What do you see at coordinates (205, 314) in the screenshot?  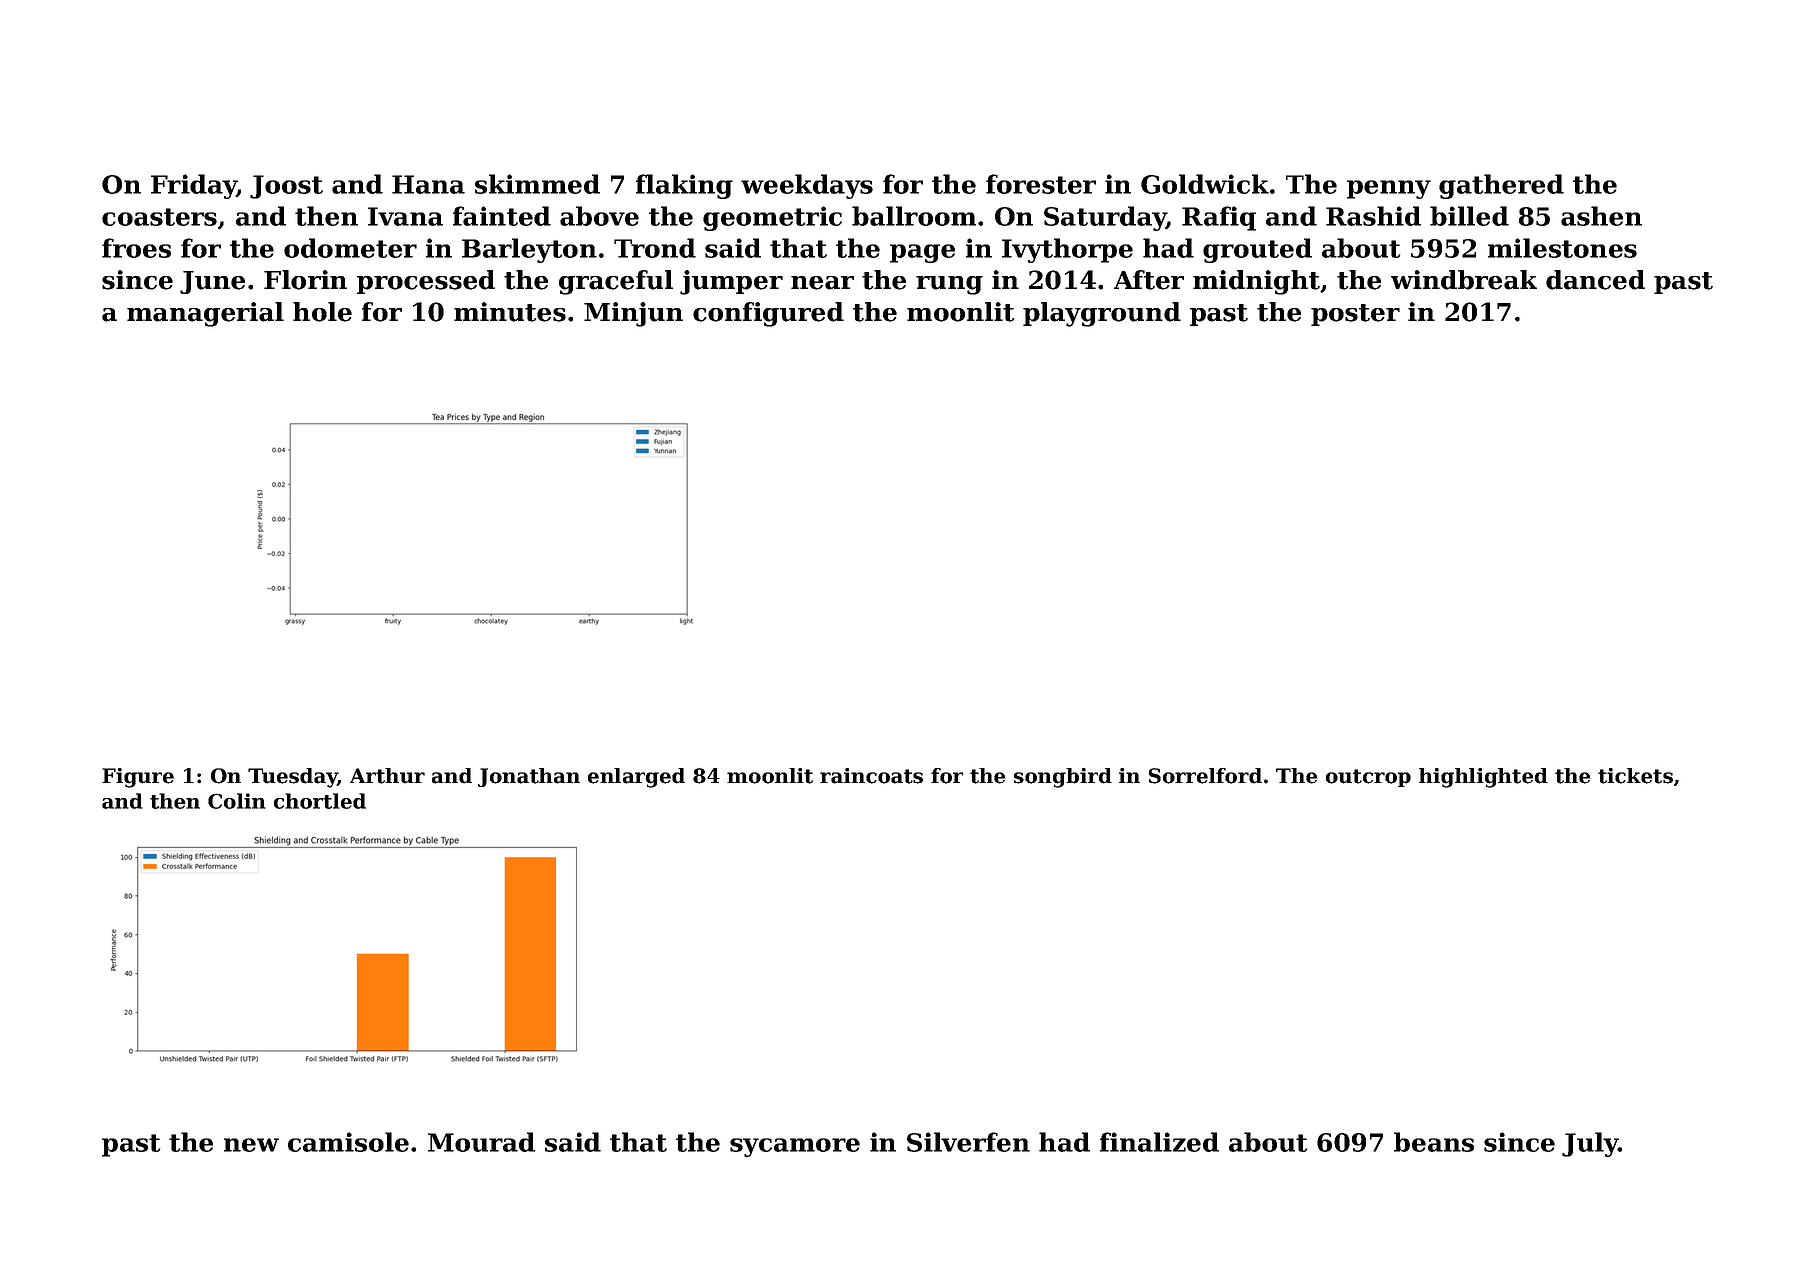 I see `managerial` at bounding box center [205, 314].
